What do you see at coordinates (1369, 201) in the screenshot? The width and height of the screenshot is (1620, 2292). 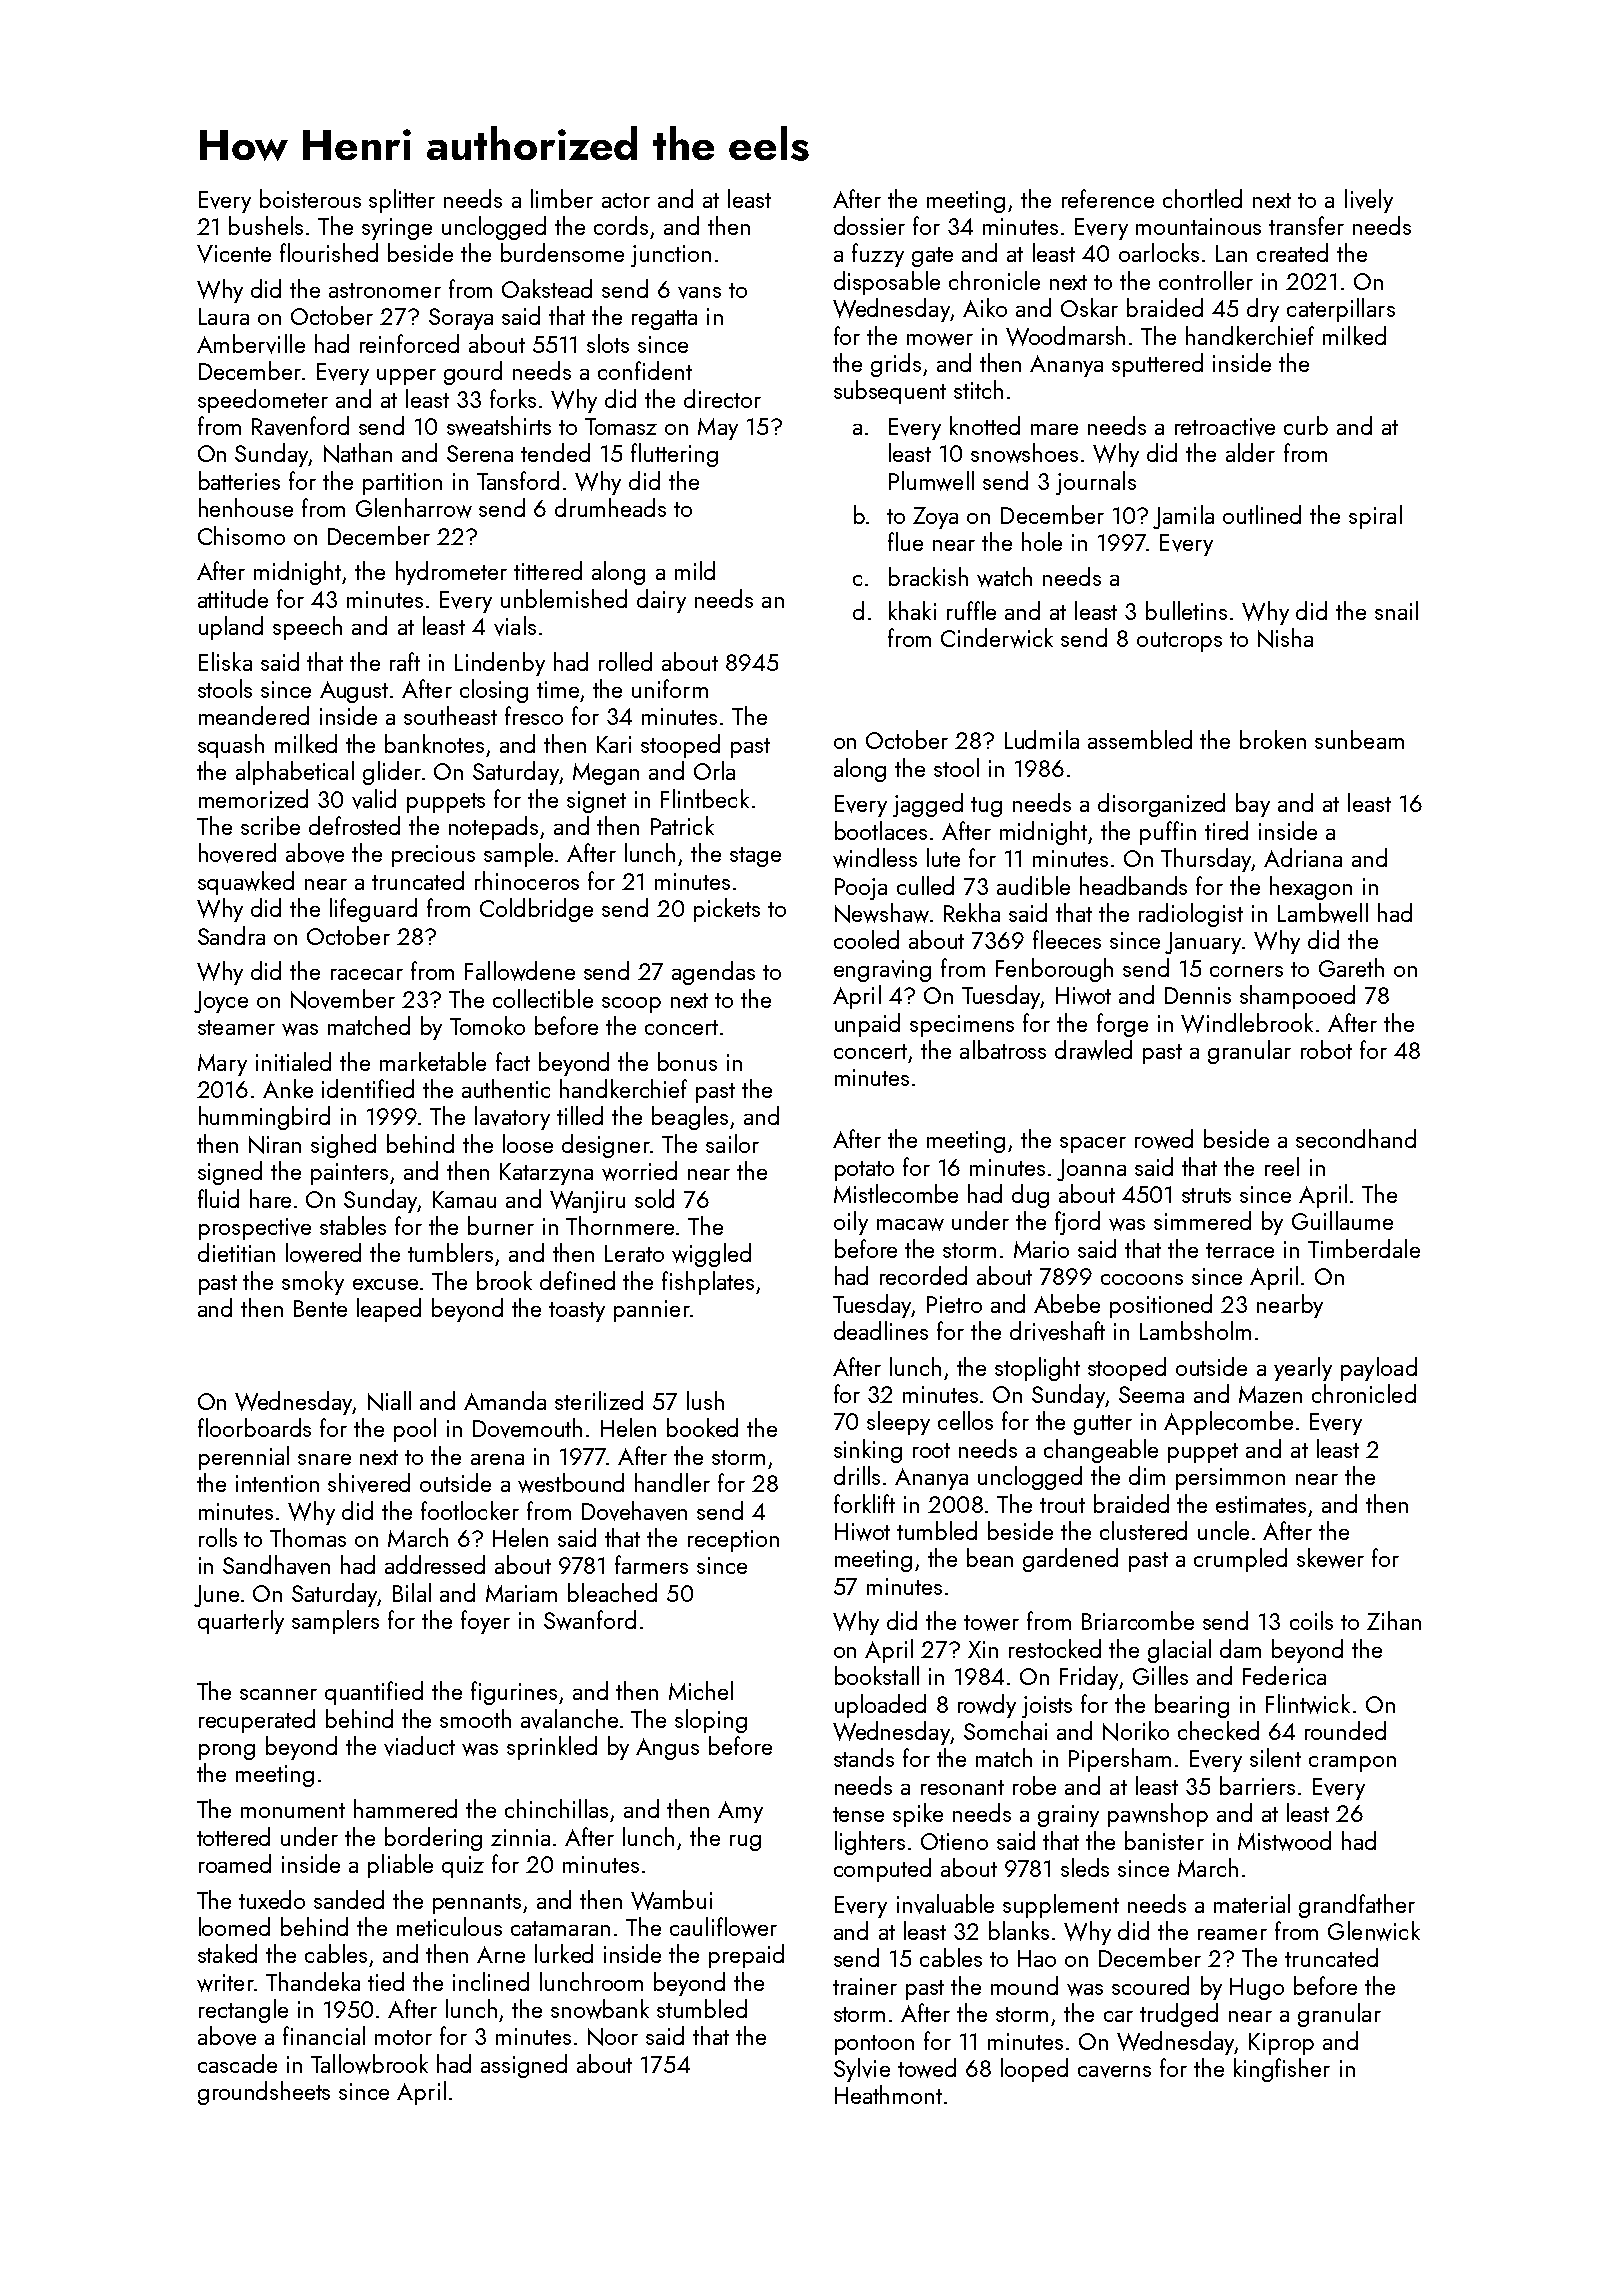 I see `lively` at bounding box center [1369, 201].
